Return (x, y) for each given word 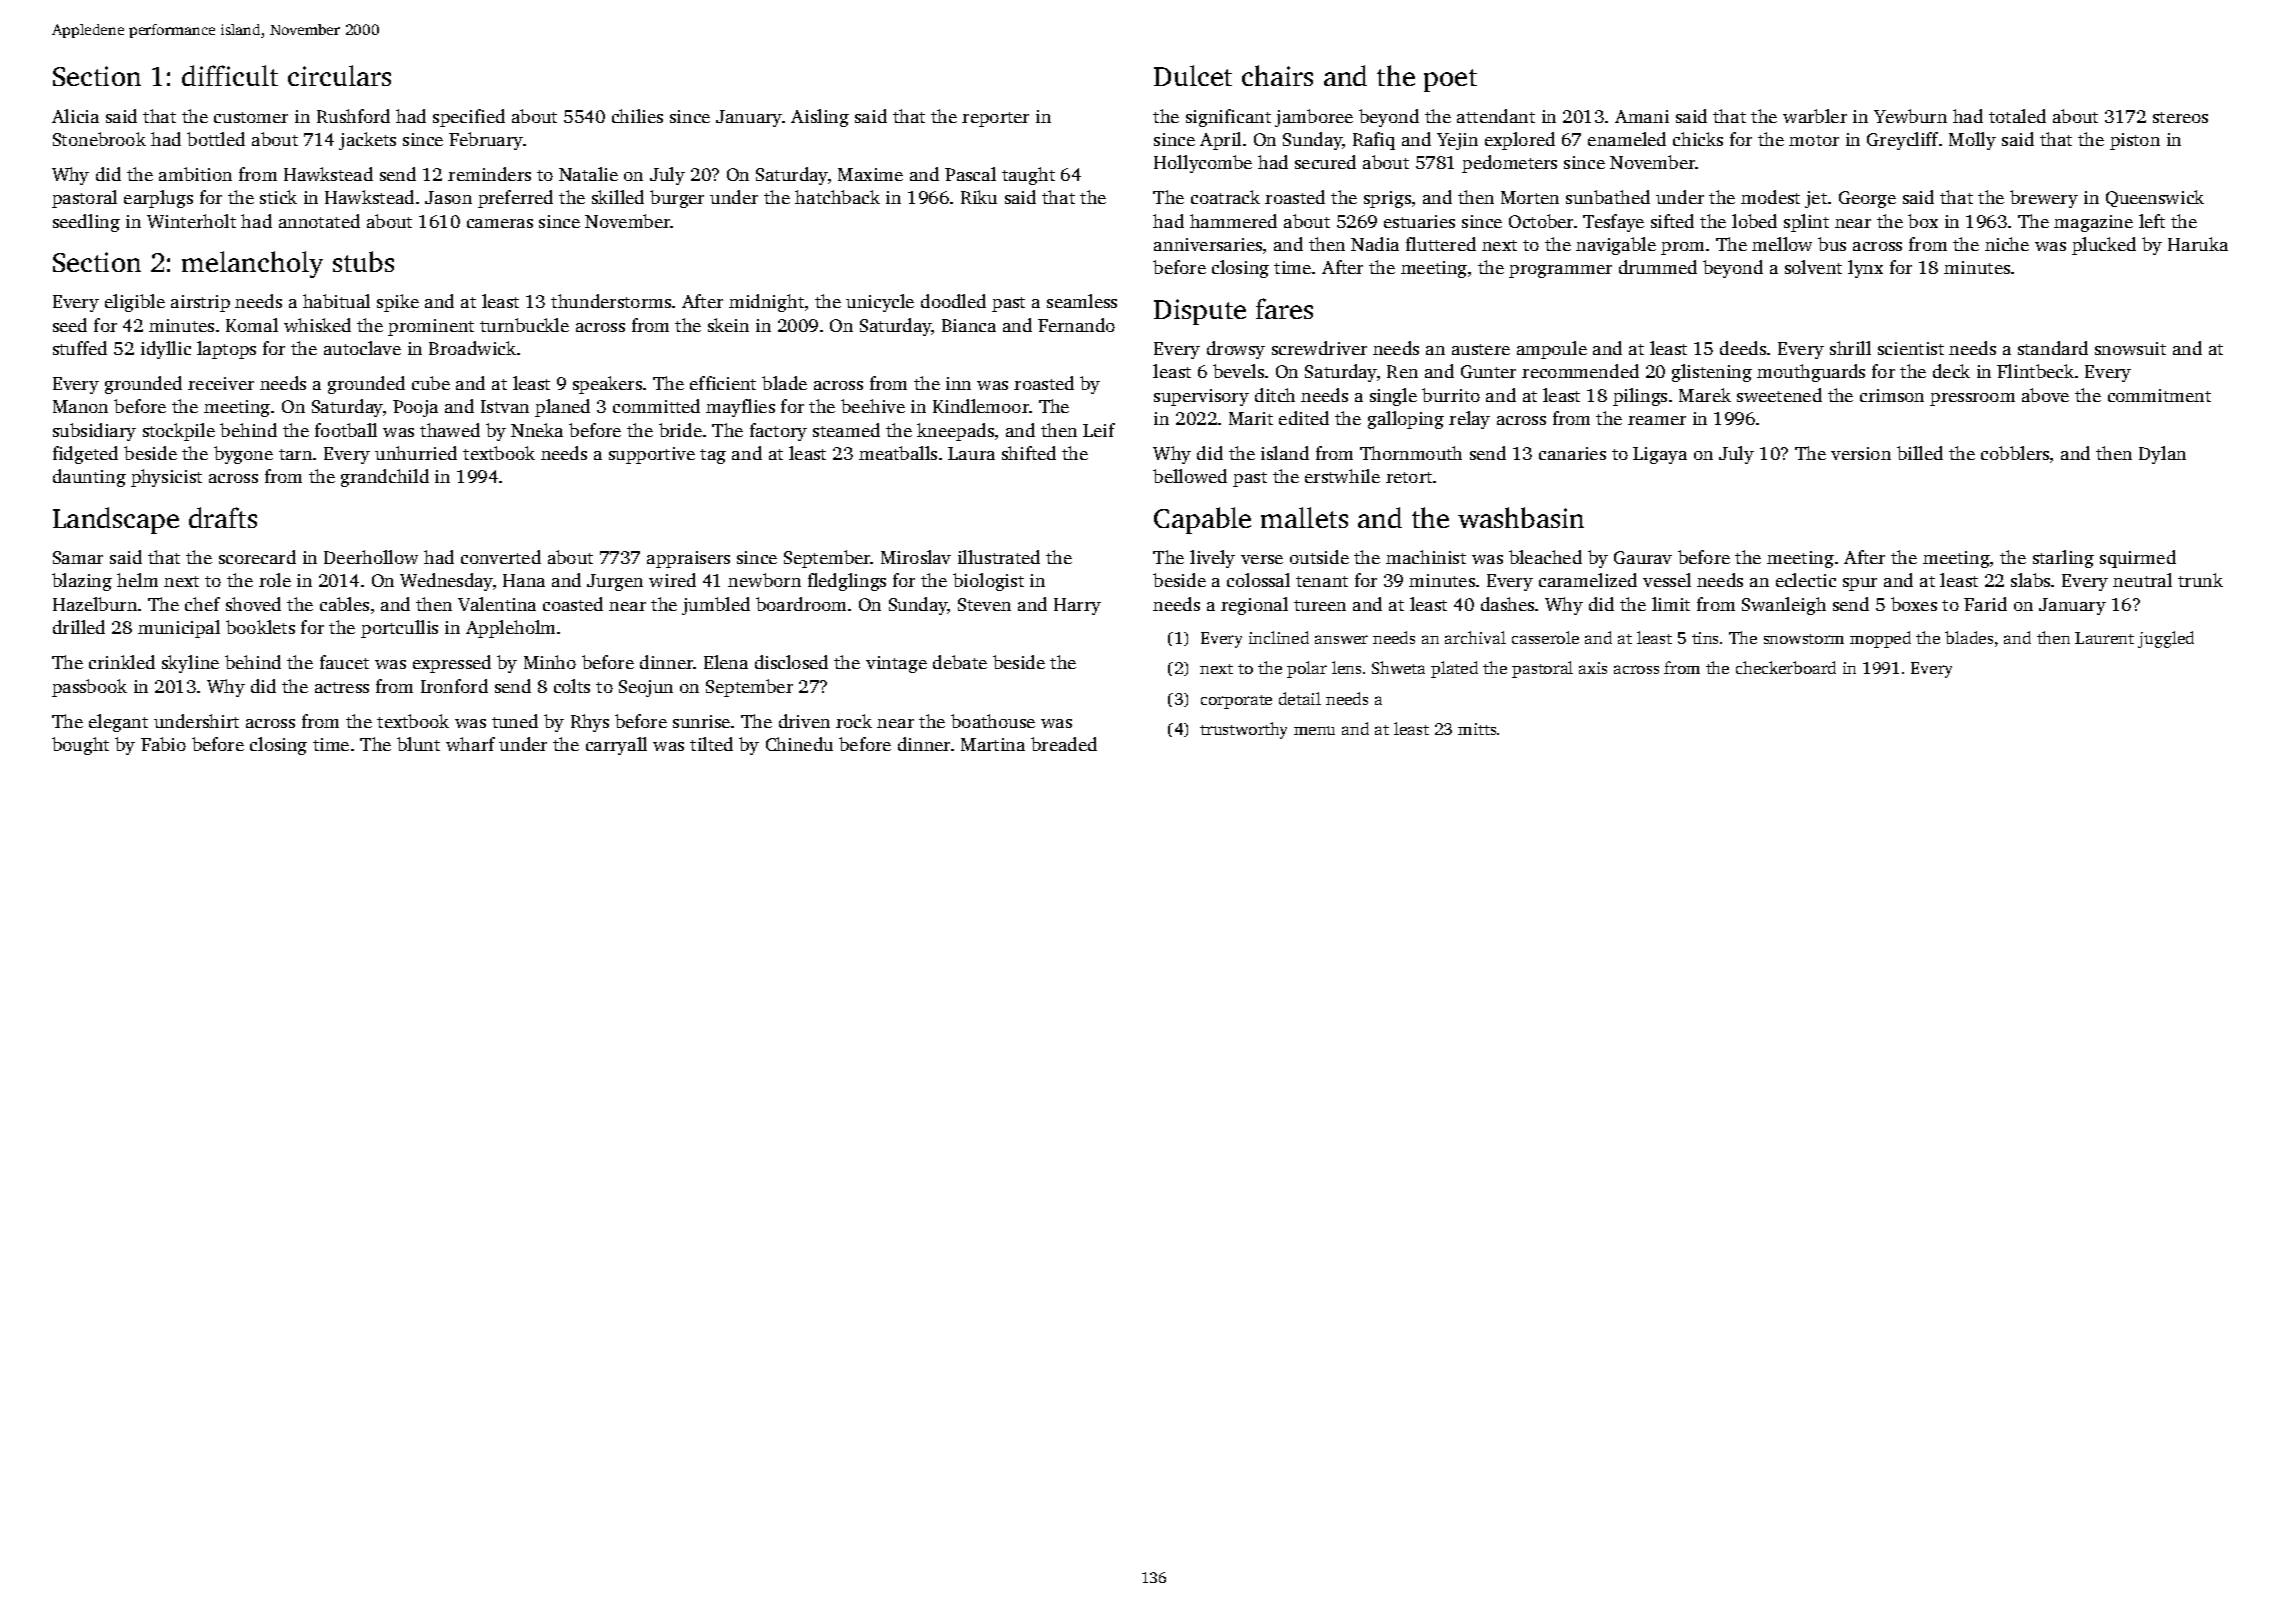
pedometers (1509, 164)
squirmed (2138, 559)
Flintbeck (2035, 371)
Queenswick (2155, 198)
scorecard (257, 557)
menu (1314, 730)
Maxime (870, 174)
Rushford (353, 116)
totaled (2017, 116)
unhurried (416, 453)
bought (80, 746)
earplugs (158, 199)
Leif (1099, 430)
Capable (1202, 520)
